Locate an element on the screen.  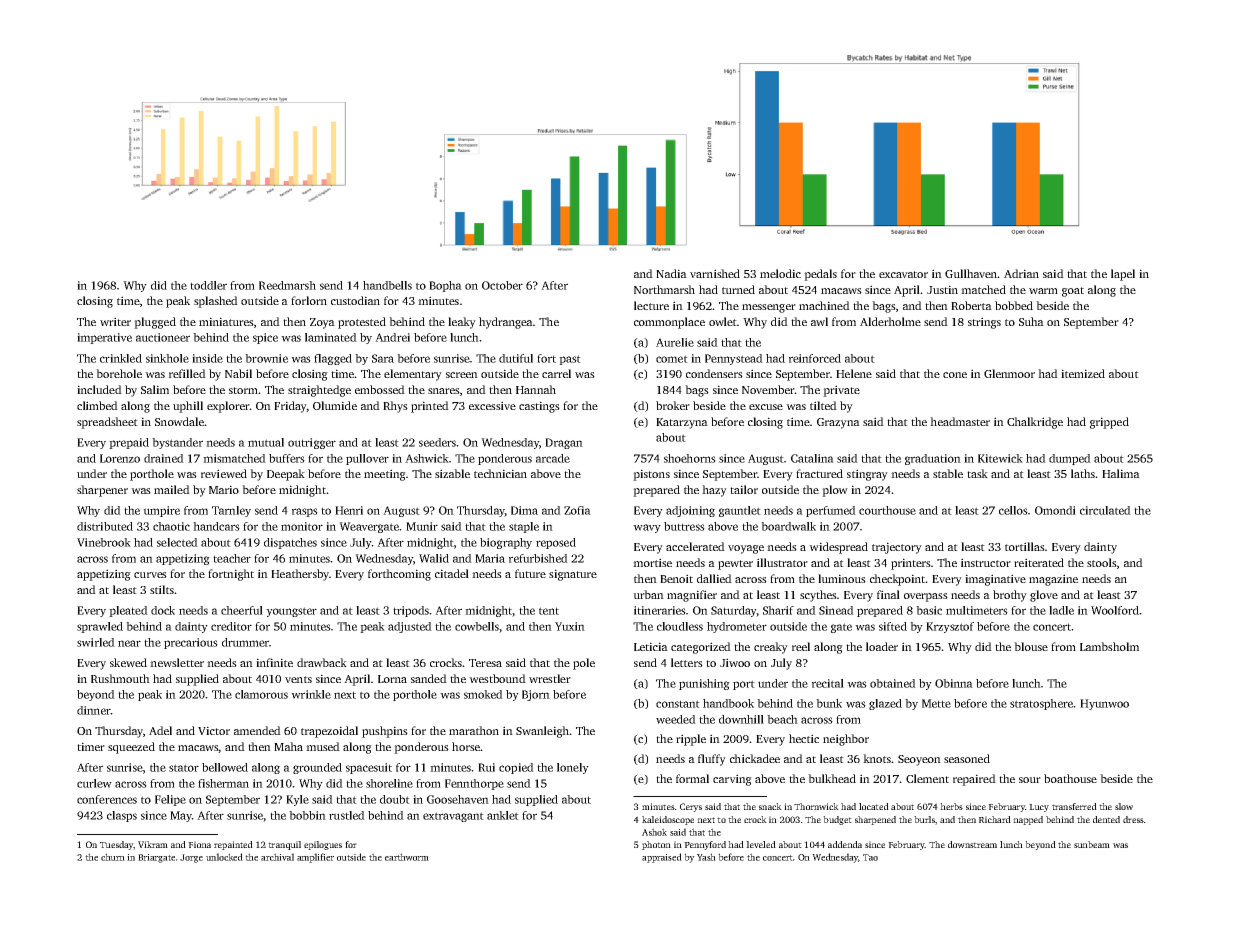
Northmarsh is located at coordinates (664, 289).
